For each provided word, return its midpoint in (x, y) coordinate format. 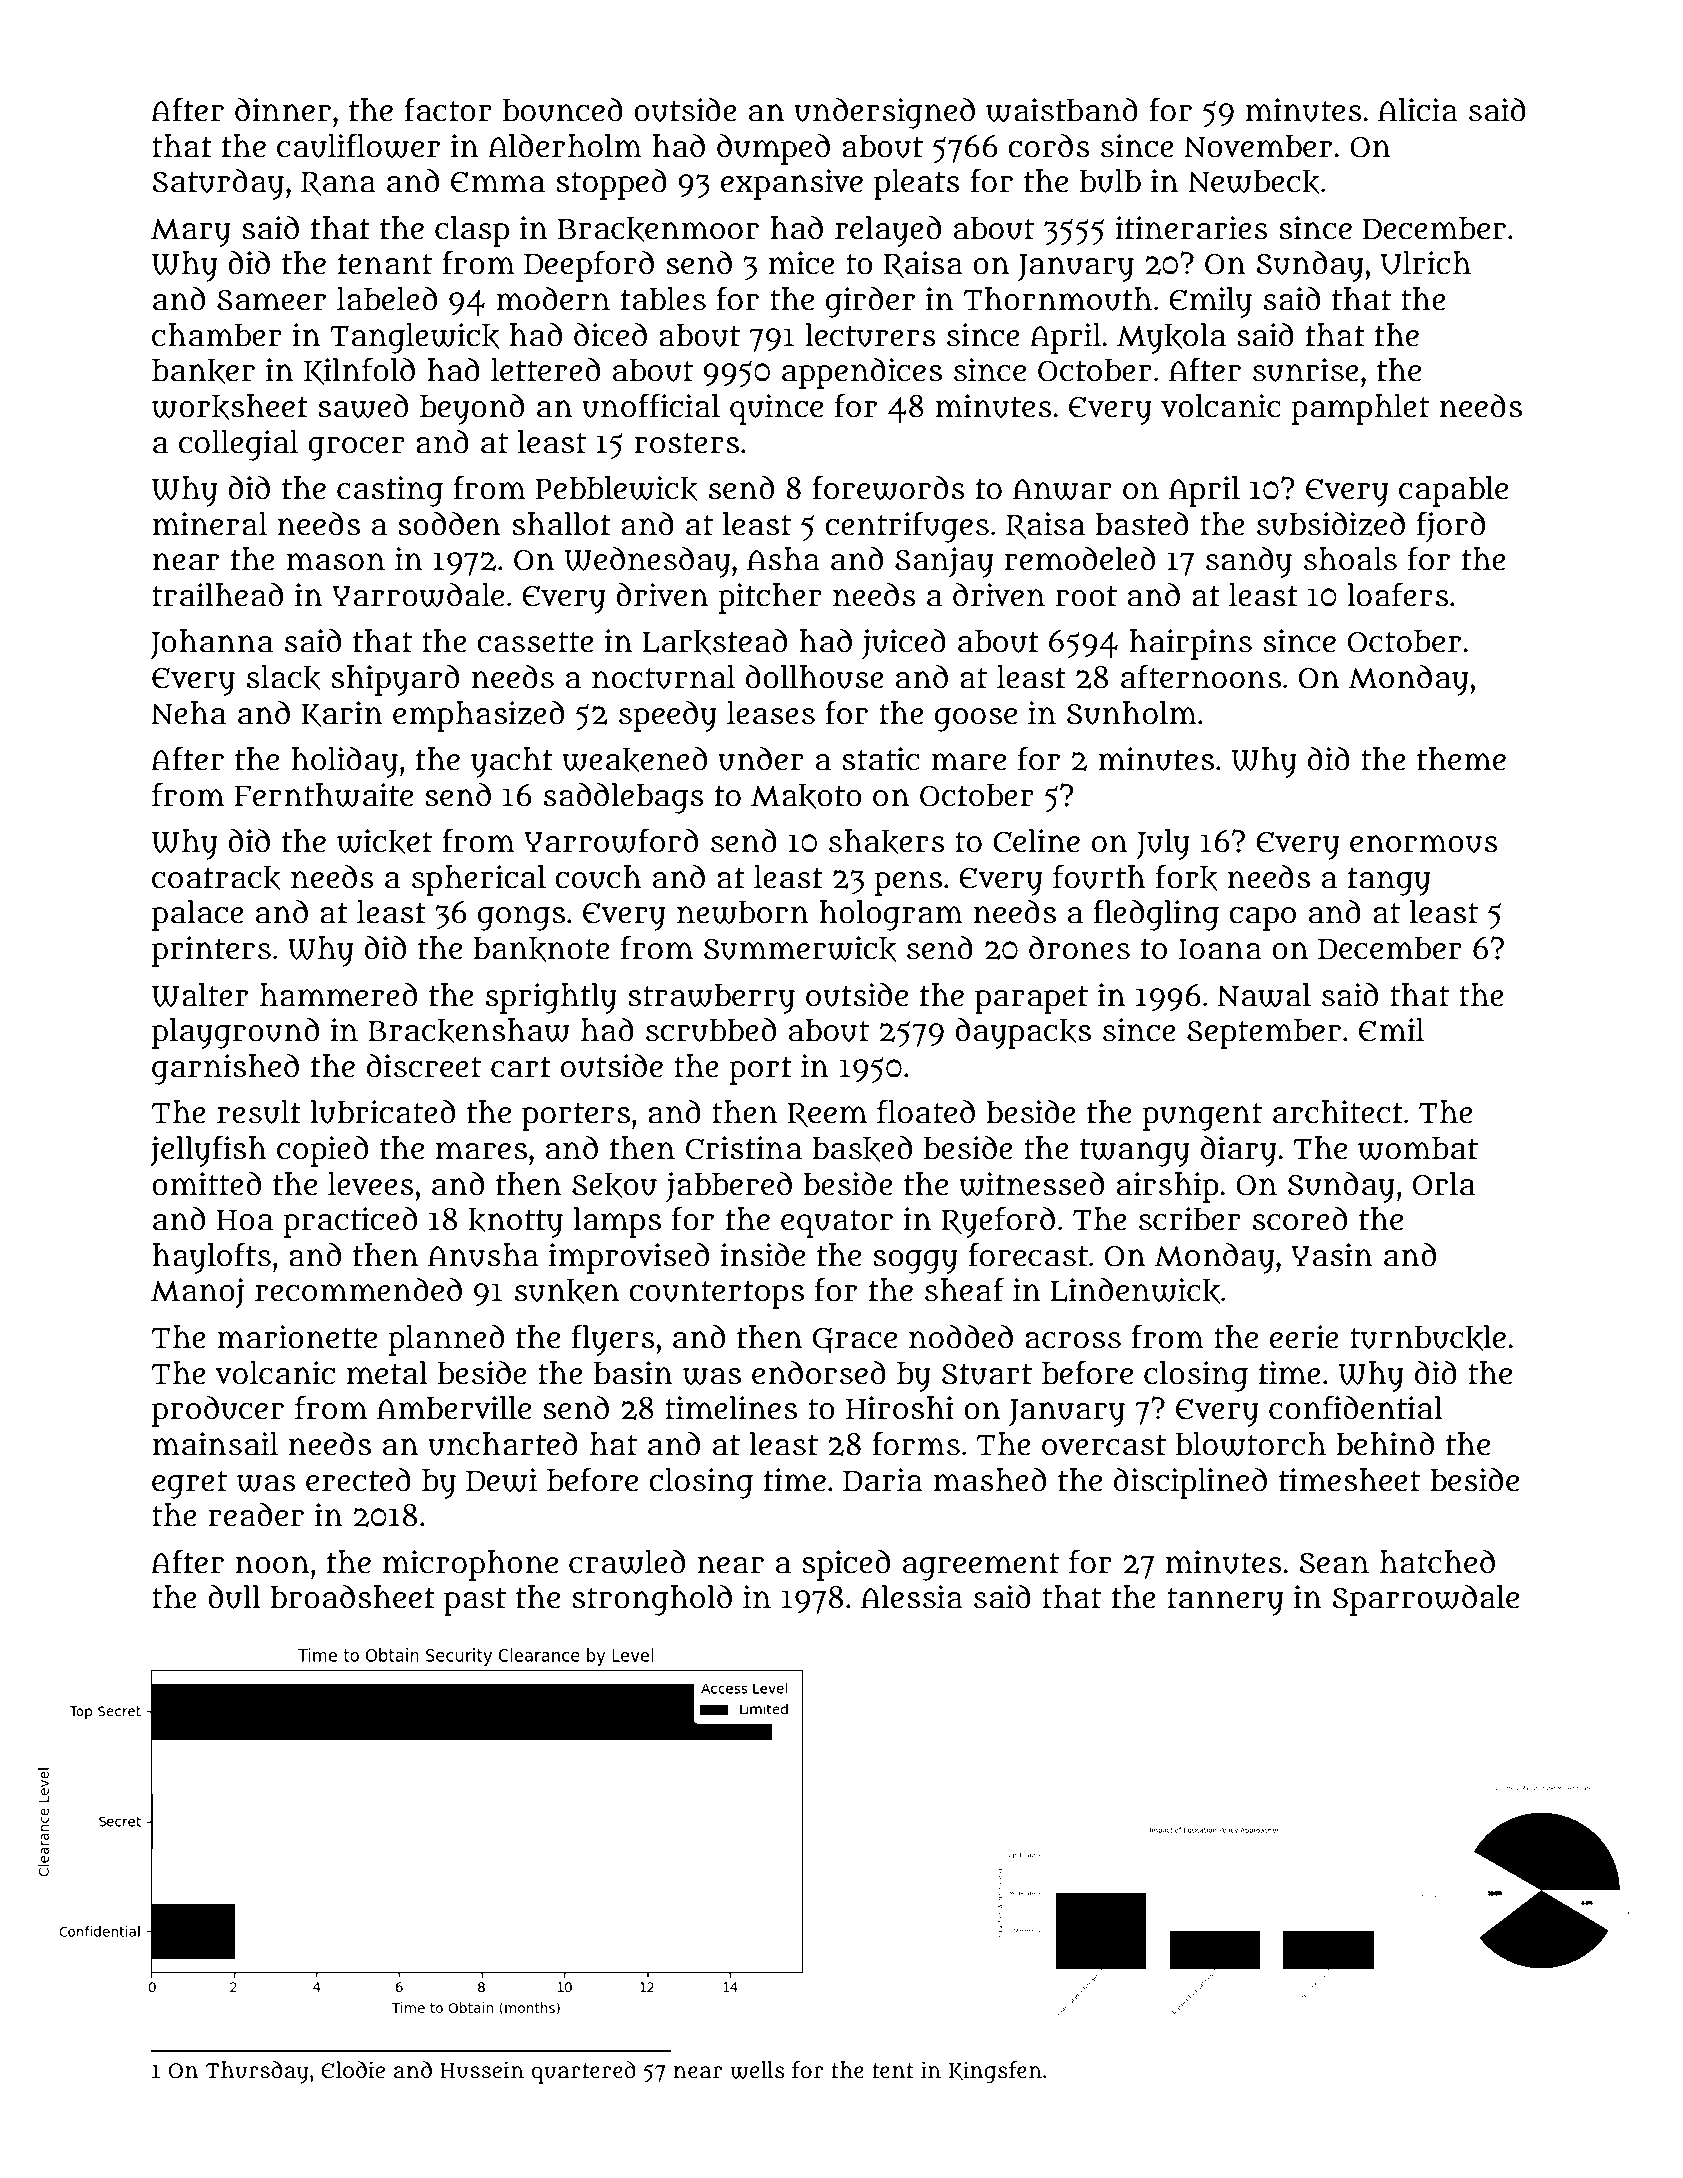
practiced (350, 1222)
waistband (1062, 110)
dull (234, 1597)
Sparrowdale (1426, 1600)
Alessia (912, 1597)
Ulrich (1426, 263)
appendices (862, 373)
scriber (1190, 1219)
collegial (238, 445)
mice (802, 263)
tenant (385, 264)
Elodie (353, 2070)
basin (633, 1373)
